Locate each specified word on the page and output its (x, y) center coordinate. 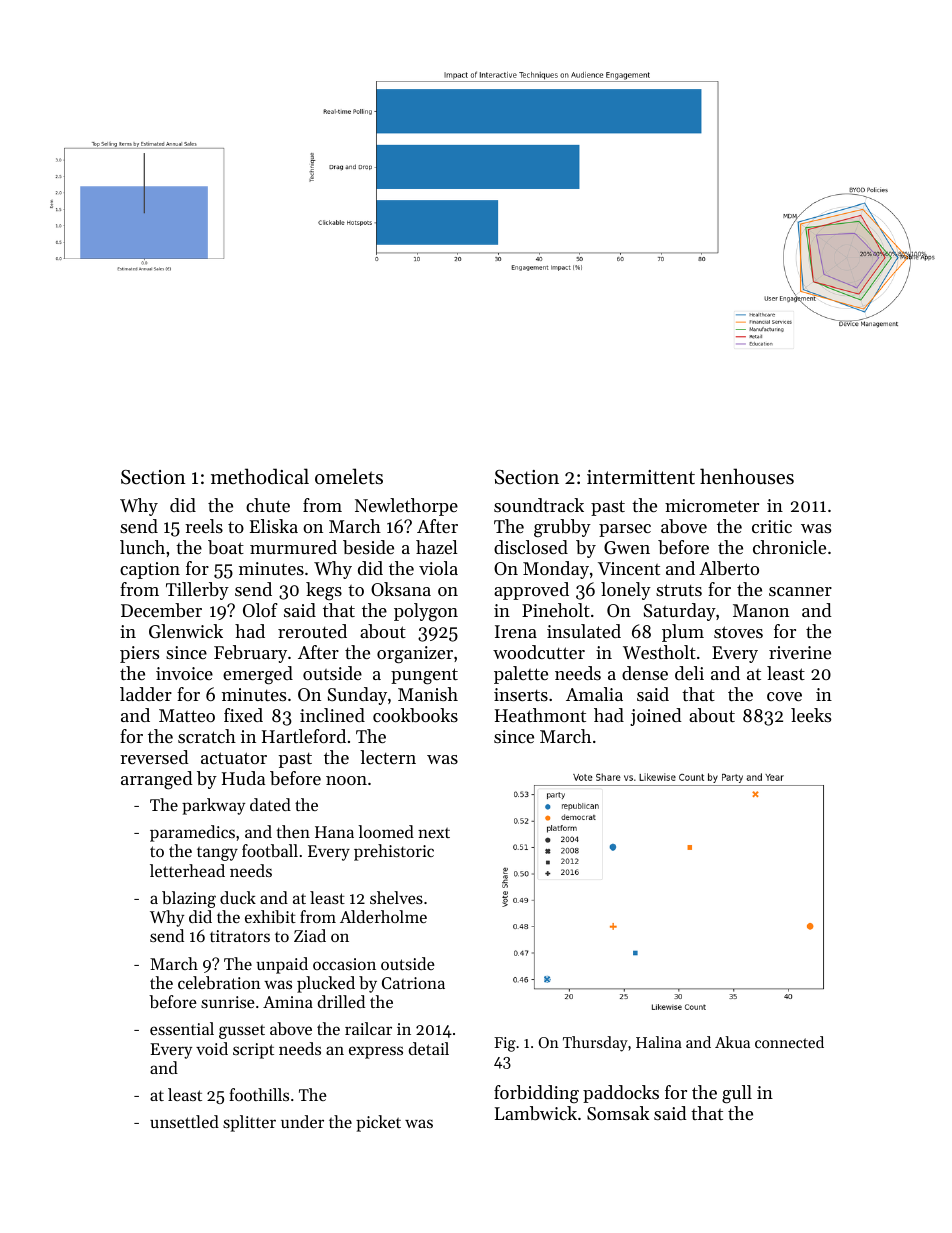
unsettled (184, 1121)
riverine (800, 652)
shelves (396, 897)
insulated (584, 631)
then (293, 831)
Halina (659, 1042)
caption (150, 570)
